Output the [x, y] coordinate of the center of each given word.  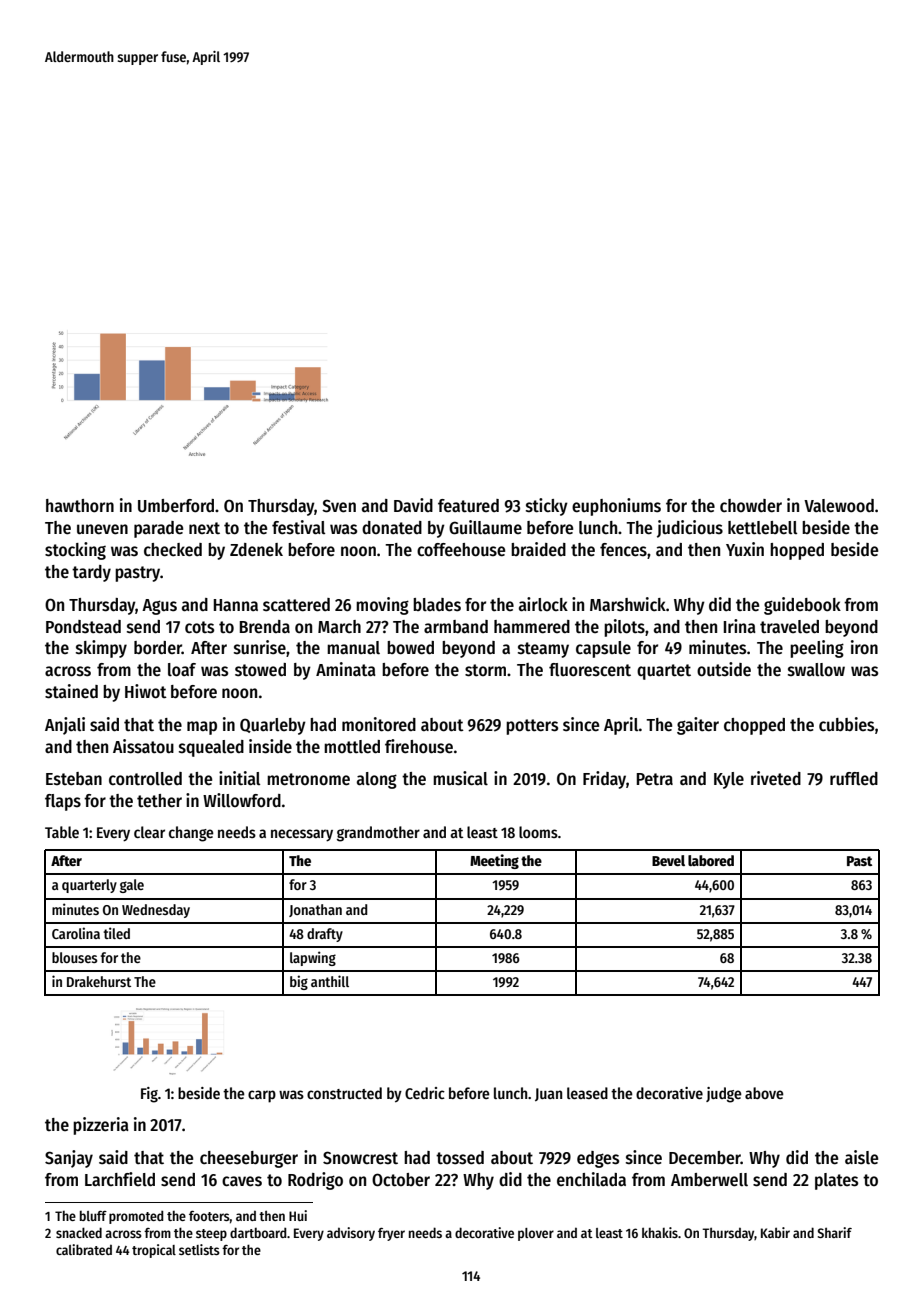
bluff [93, 1216]
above [764, 1093]
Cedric [425, 1093]
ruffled [854, 778]
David [413, 505]
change [191, 834]
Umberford [176, 506]
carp [262, 1096]
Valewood [839, 506]
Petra [655, 779]
